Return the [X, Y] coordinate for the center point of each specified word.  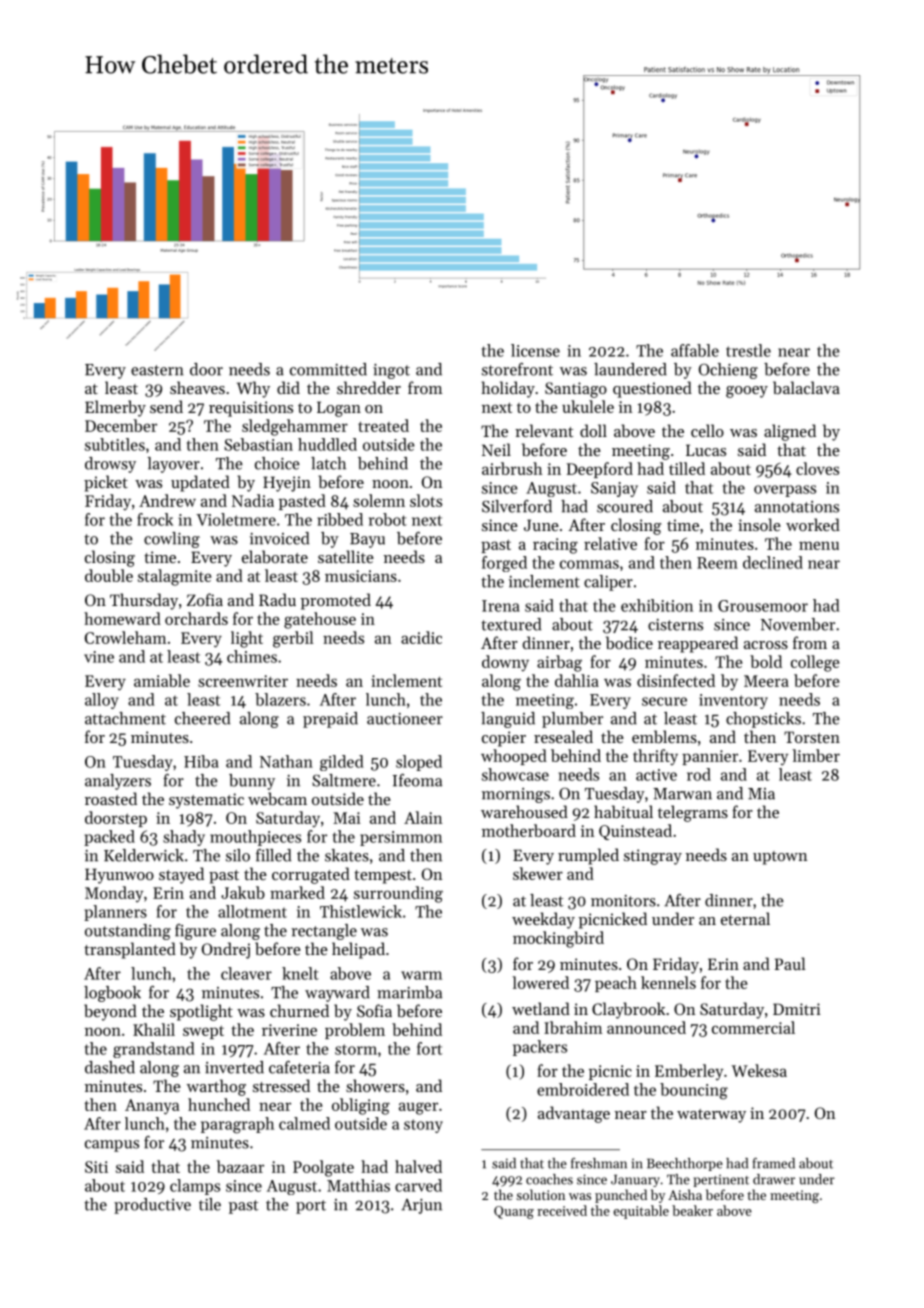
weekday [543, 920]
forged [504, 564]
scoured [625, 506]
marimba [409, 992]
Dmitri [797, 1009]
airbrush [512, 468]
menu [819, 545]
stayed [181, 875]
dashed [110, 1067]
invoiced [279, 538]
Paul [790, 963]
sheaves [197, 387]
